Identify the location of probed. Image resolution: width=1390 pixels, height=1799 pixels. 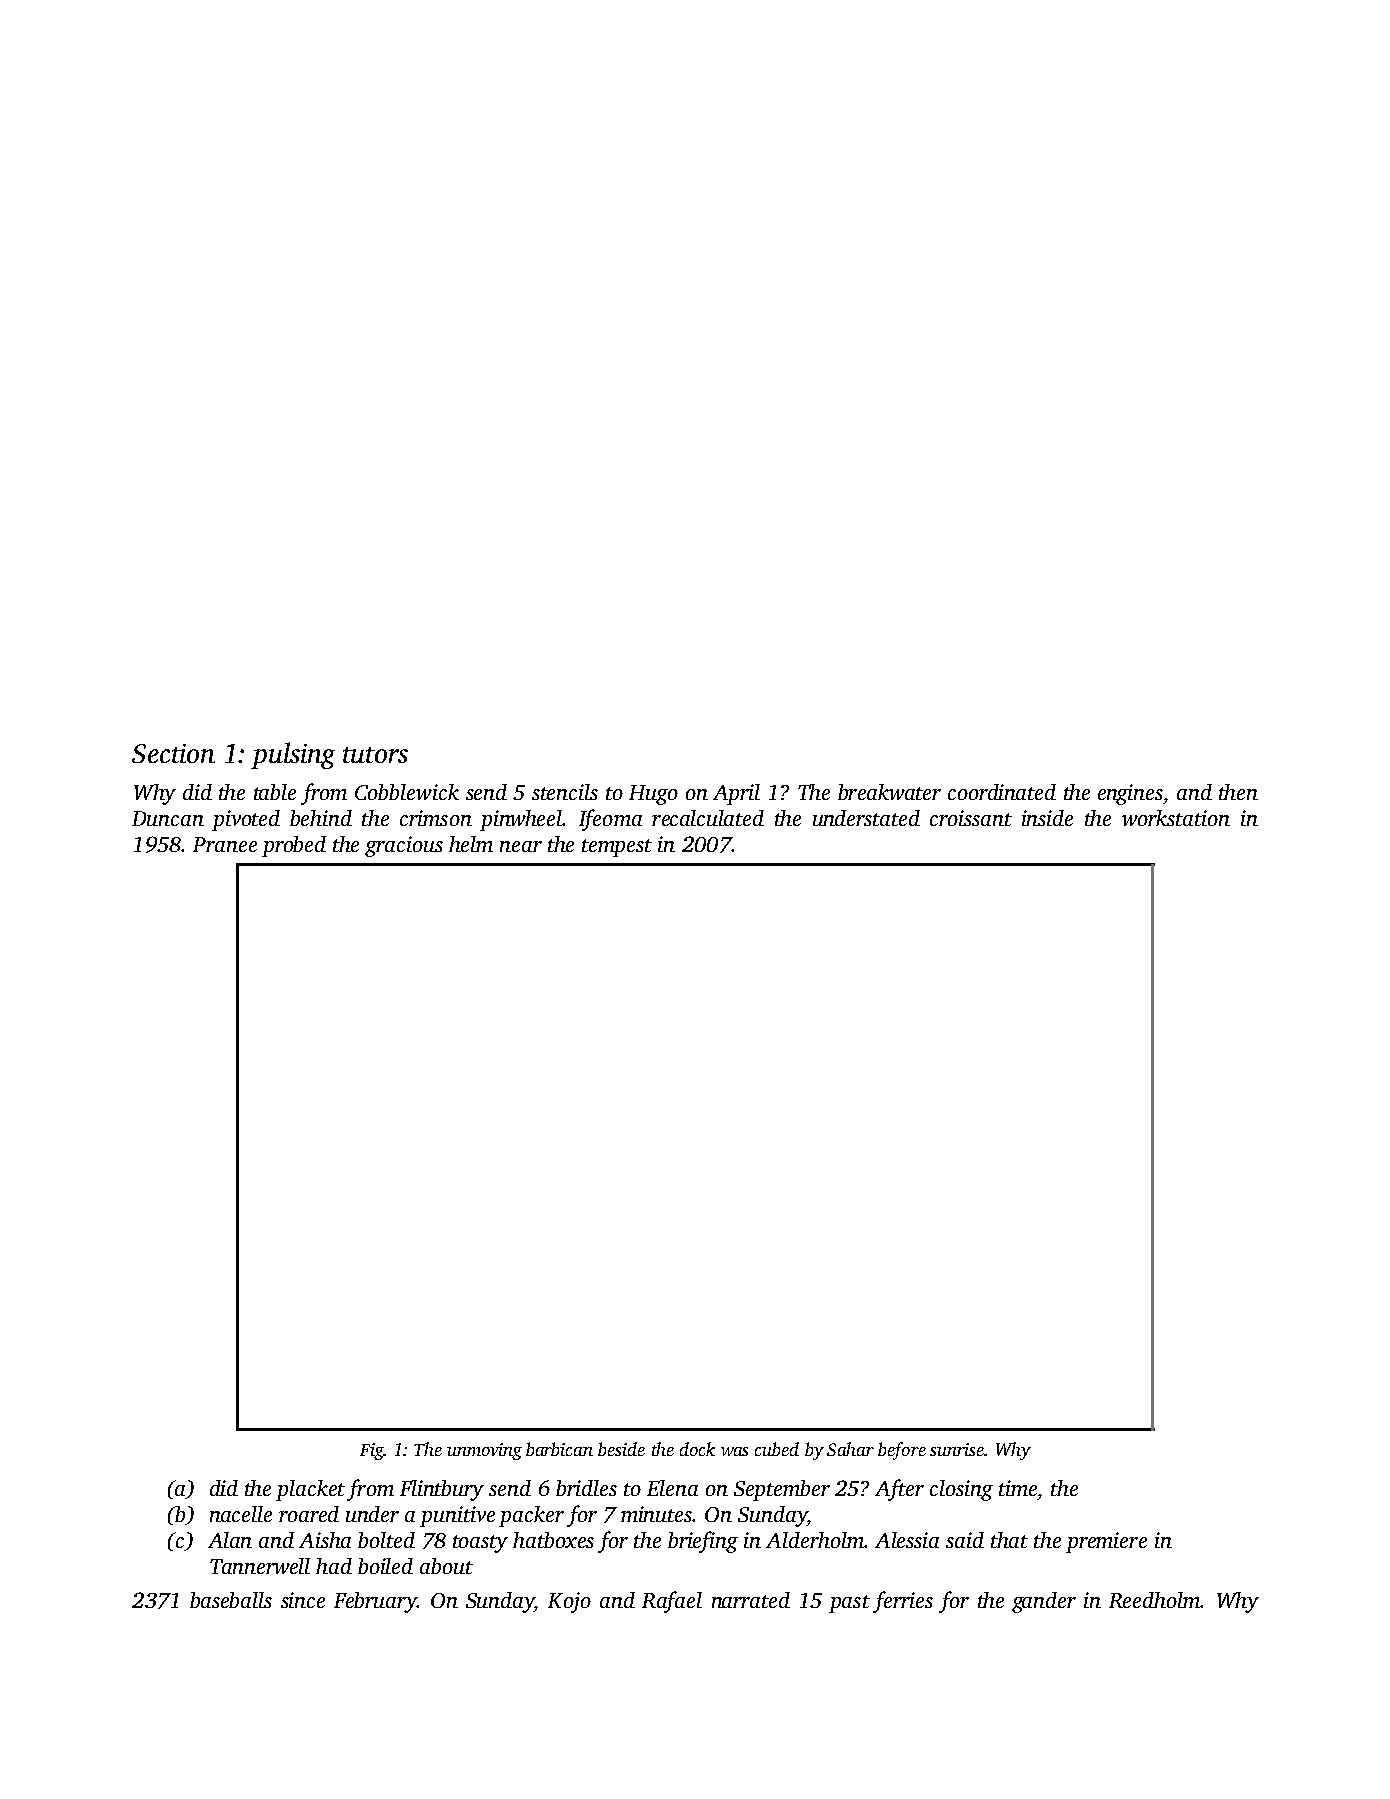
(294, 846).
